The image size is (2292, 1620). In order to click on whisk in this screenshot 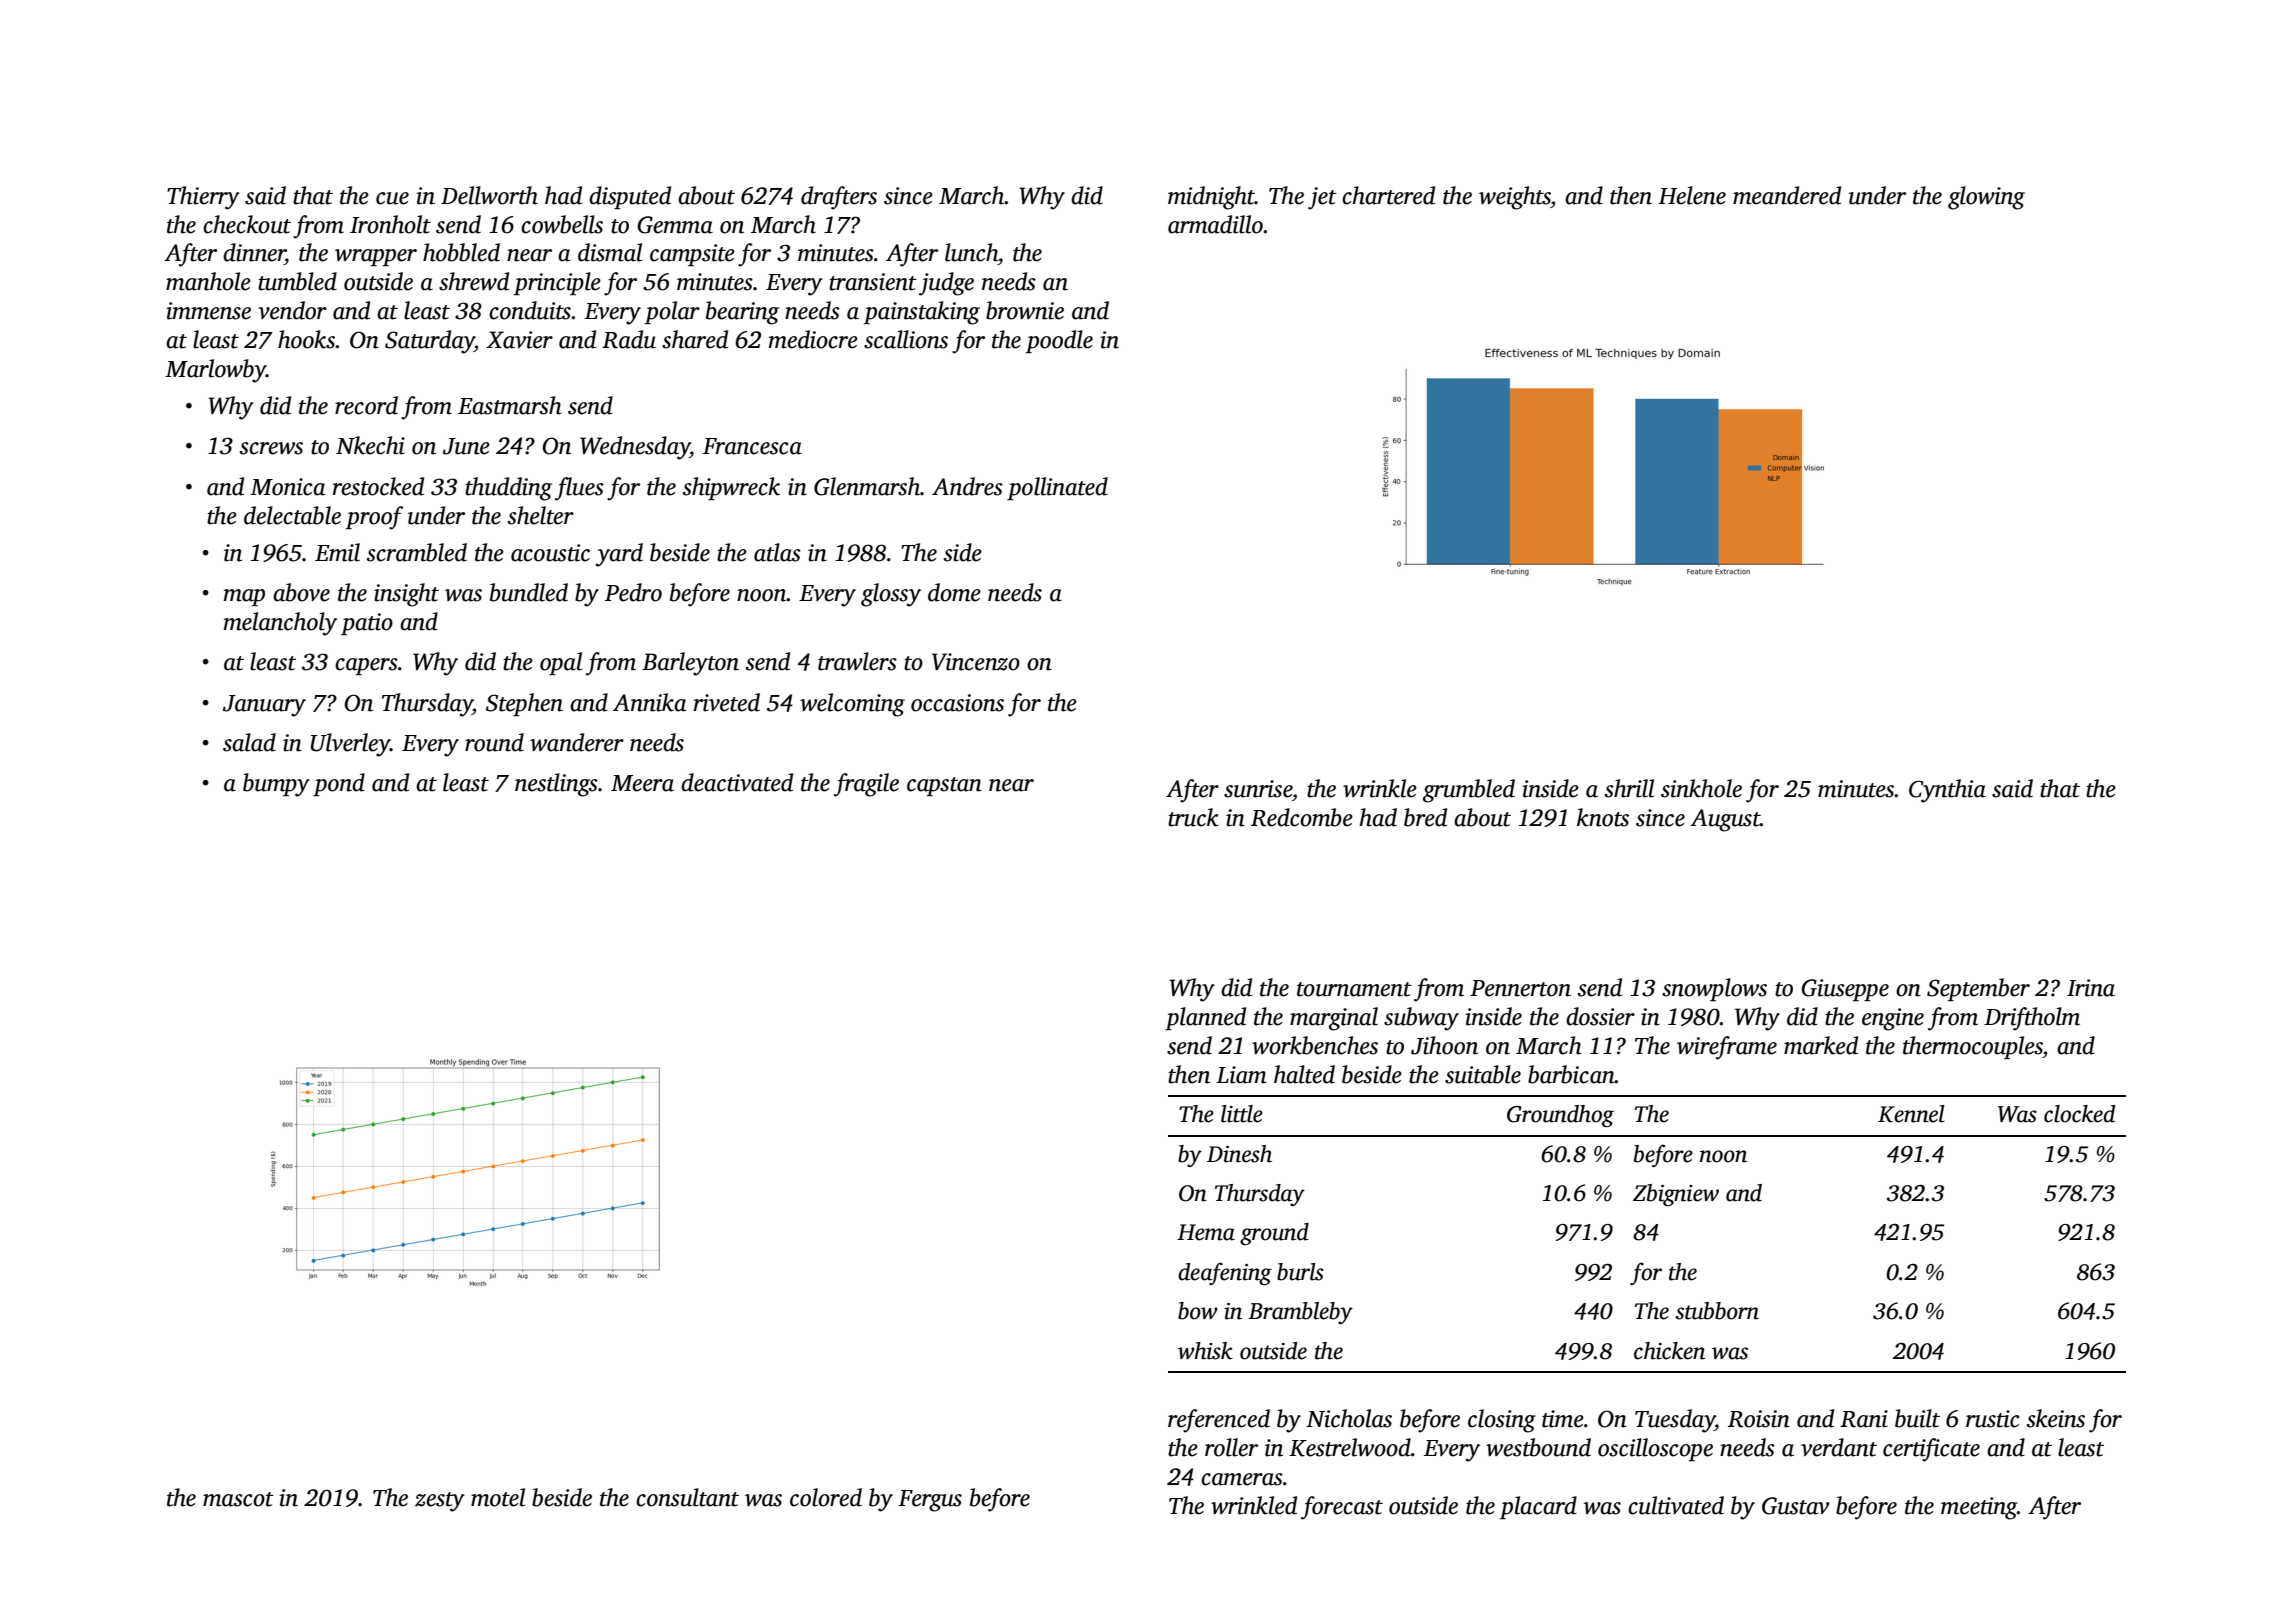, I will do `click(1205, 1351)`.
